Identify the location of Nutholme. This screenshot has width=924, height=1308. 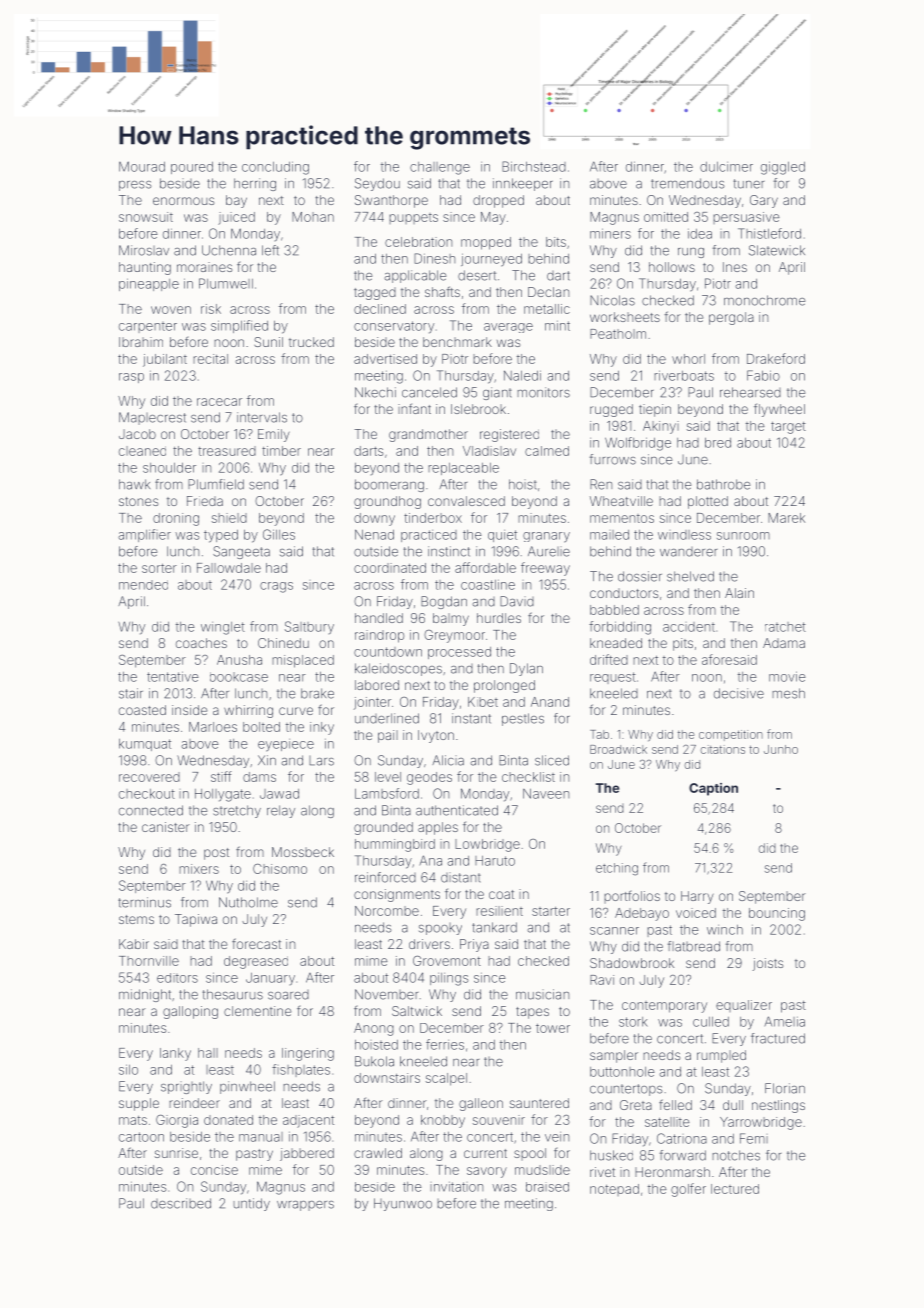
(248, 902).
